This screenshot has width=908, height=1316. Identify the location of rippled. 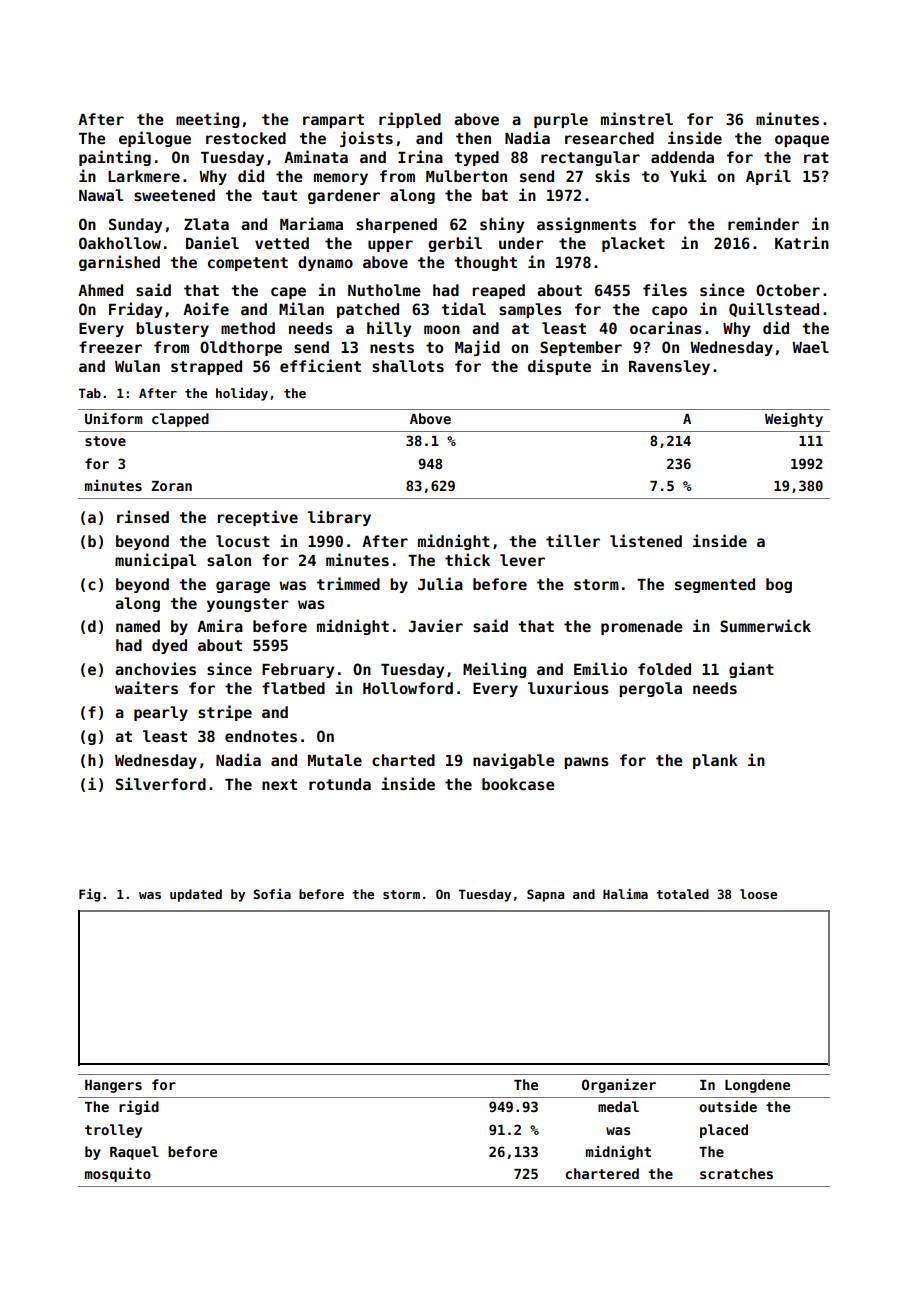
(410, 120).
